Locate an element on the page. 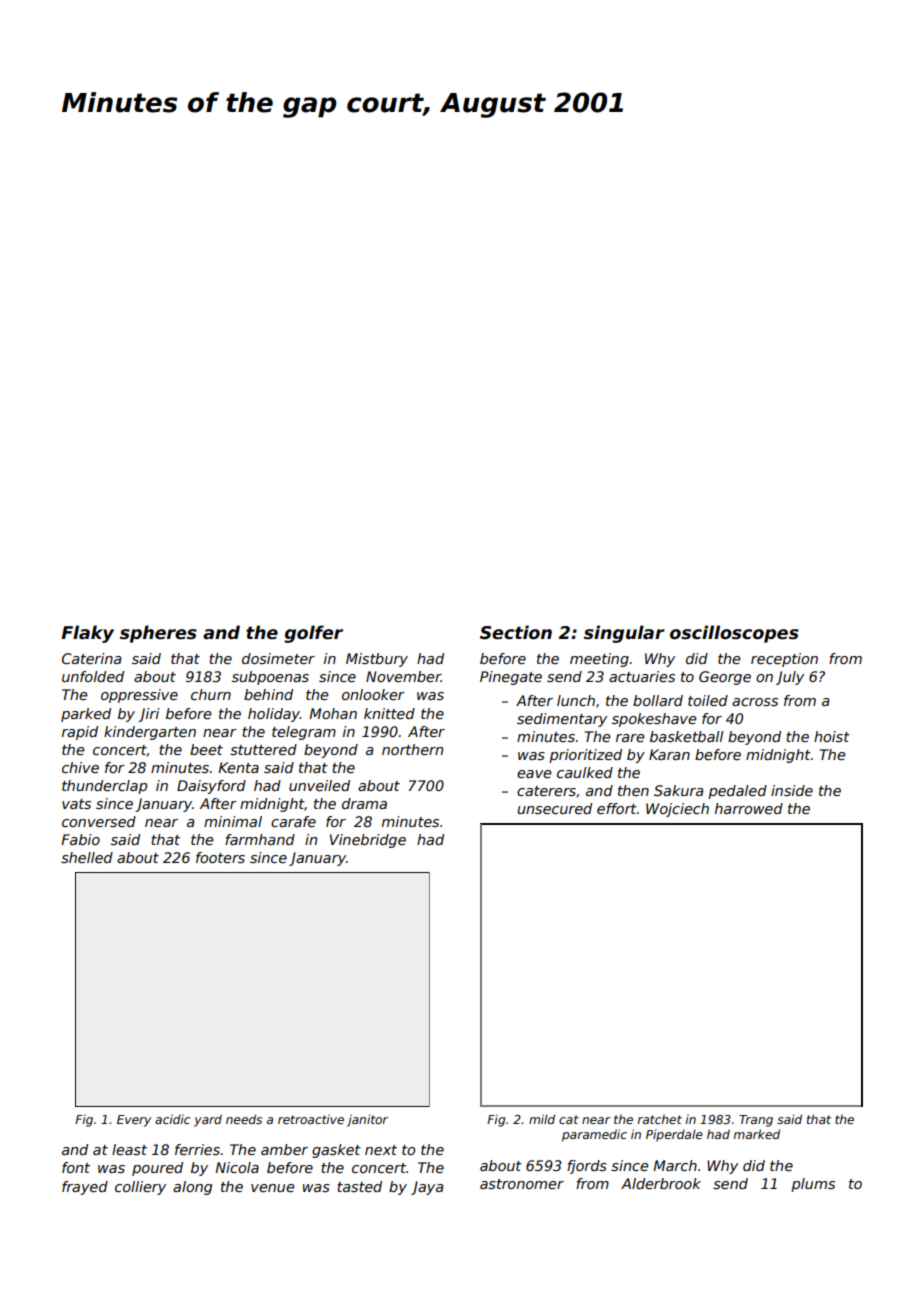 This image has width=924, height=1308. harrowed is located at coordinates (749, 808).
